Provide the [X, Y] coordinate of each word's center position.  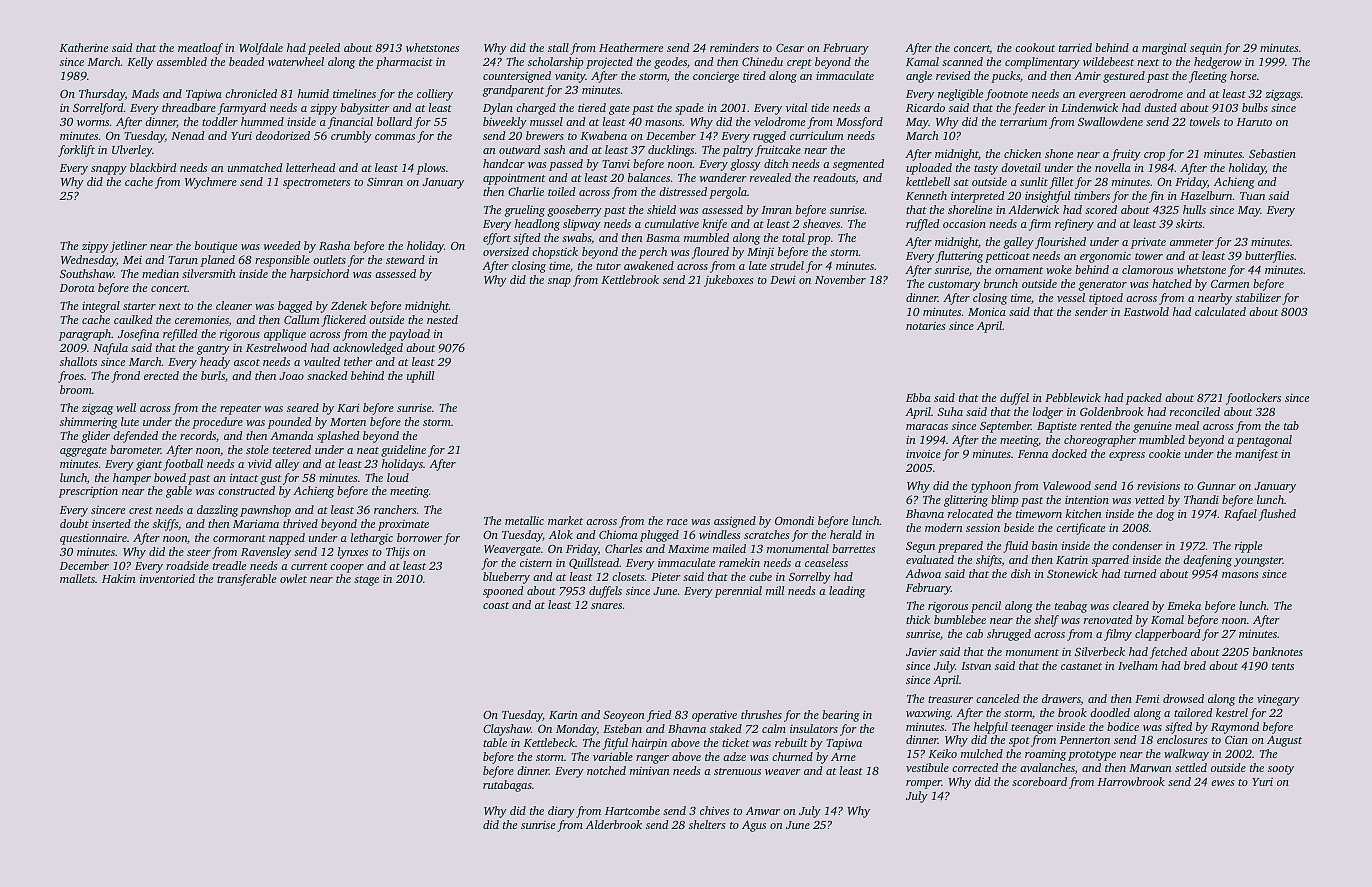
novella [1113, 167]
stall [558, 47]
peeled [324, 49]
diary [561, 812]
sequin [1206, 49]
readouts [834, 178]
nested [442, 319]
